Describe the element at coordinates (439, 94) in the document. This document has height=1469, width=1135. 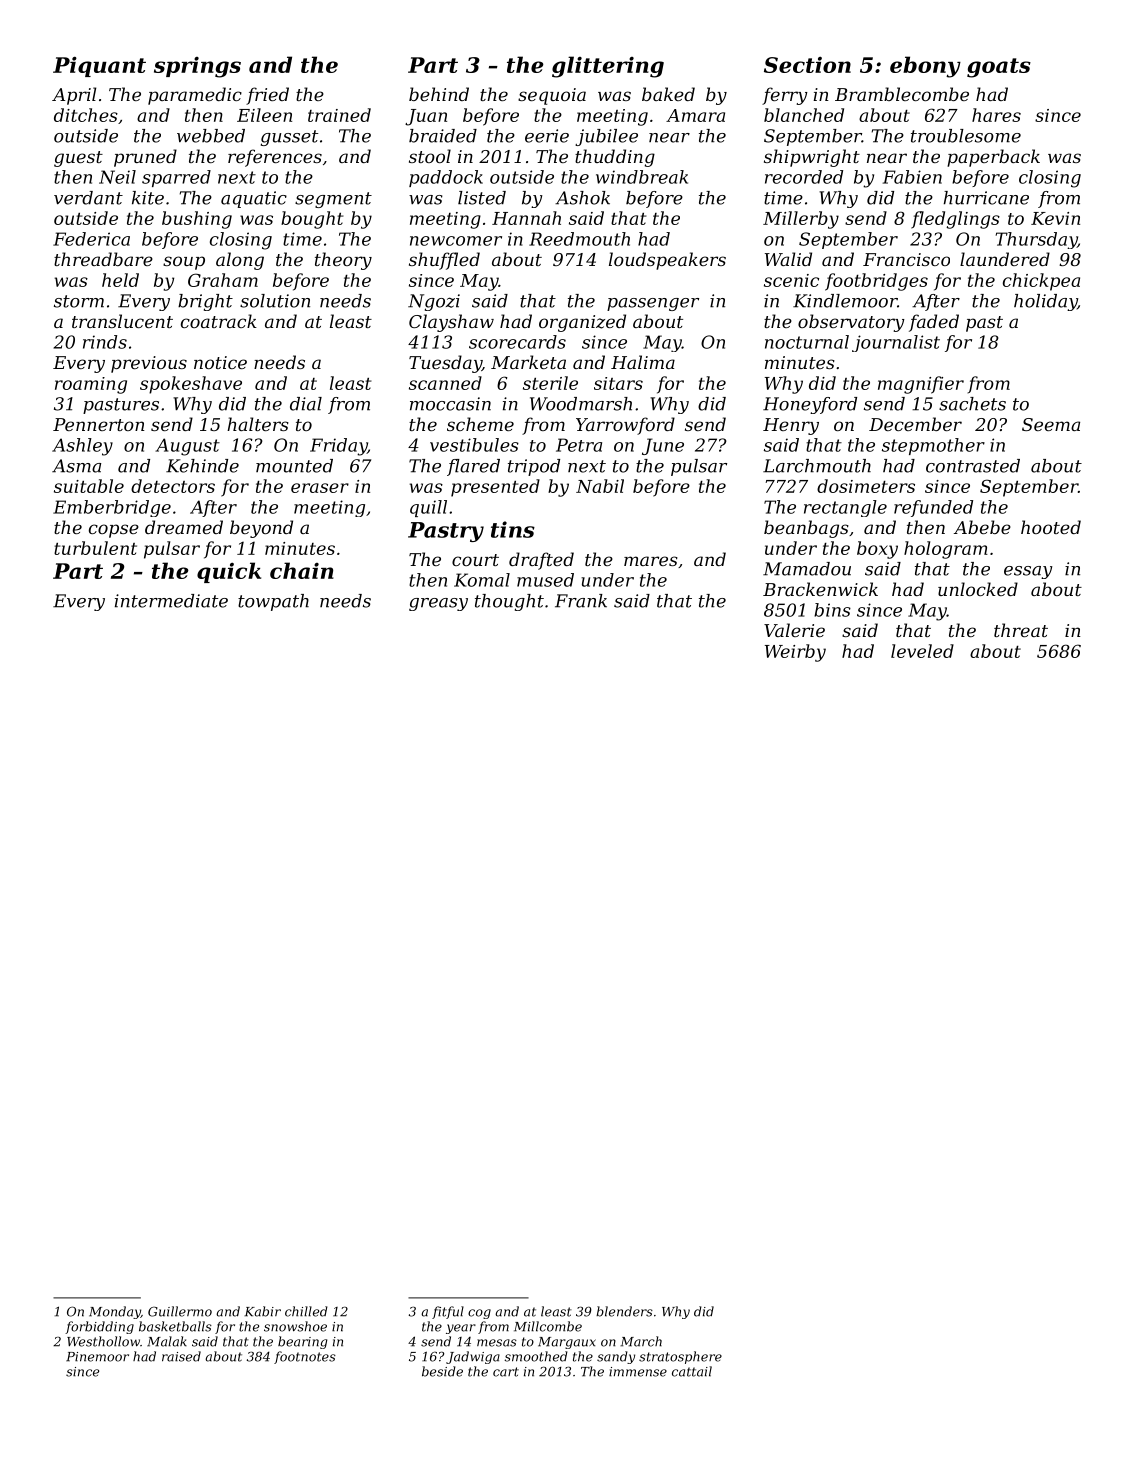
I see `behind` at that location.
